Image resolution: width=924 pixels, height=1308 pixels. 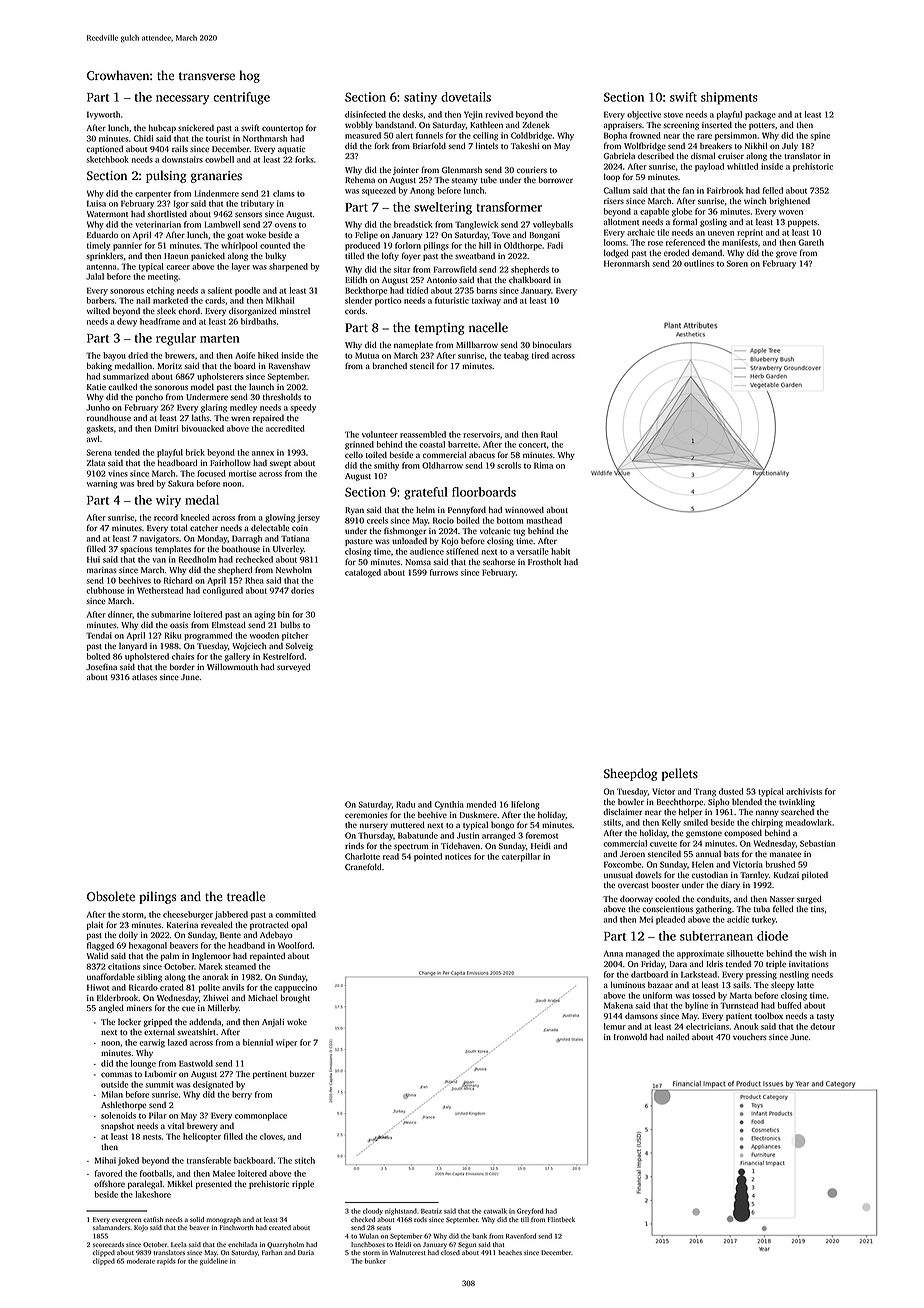 I want to click on bunker, so click(x=375, y=1261).
